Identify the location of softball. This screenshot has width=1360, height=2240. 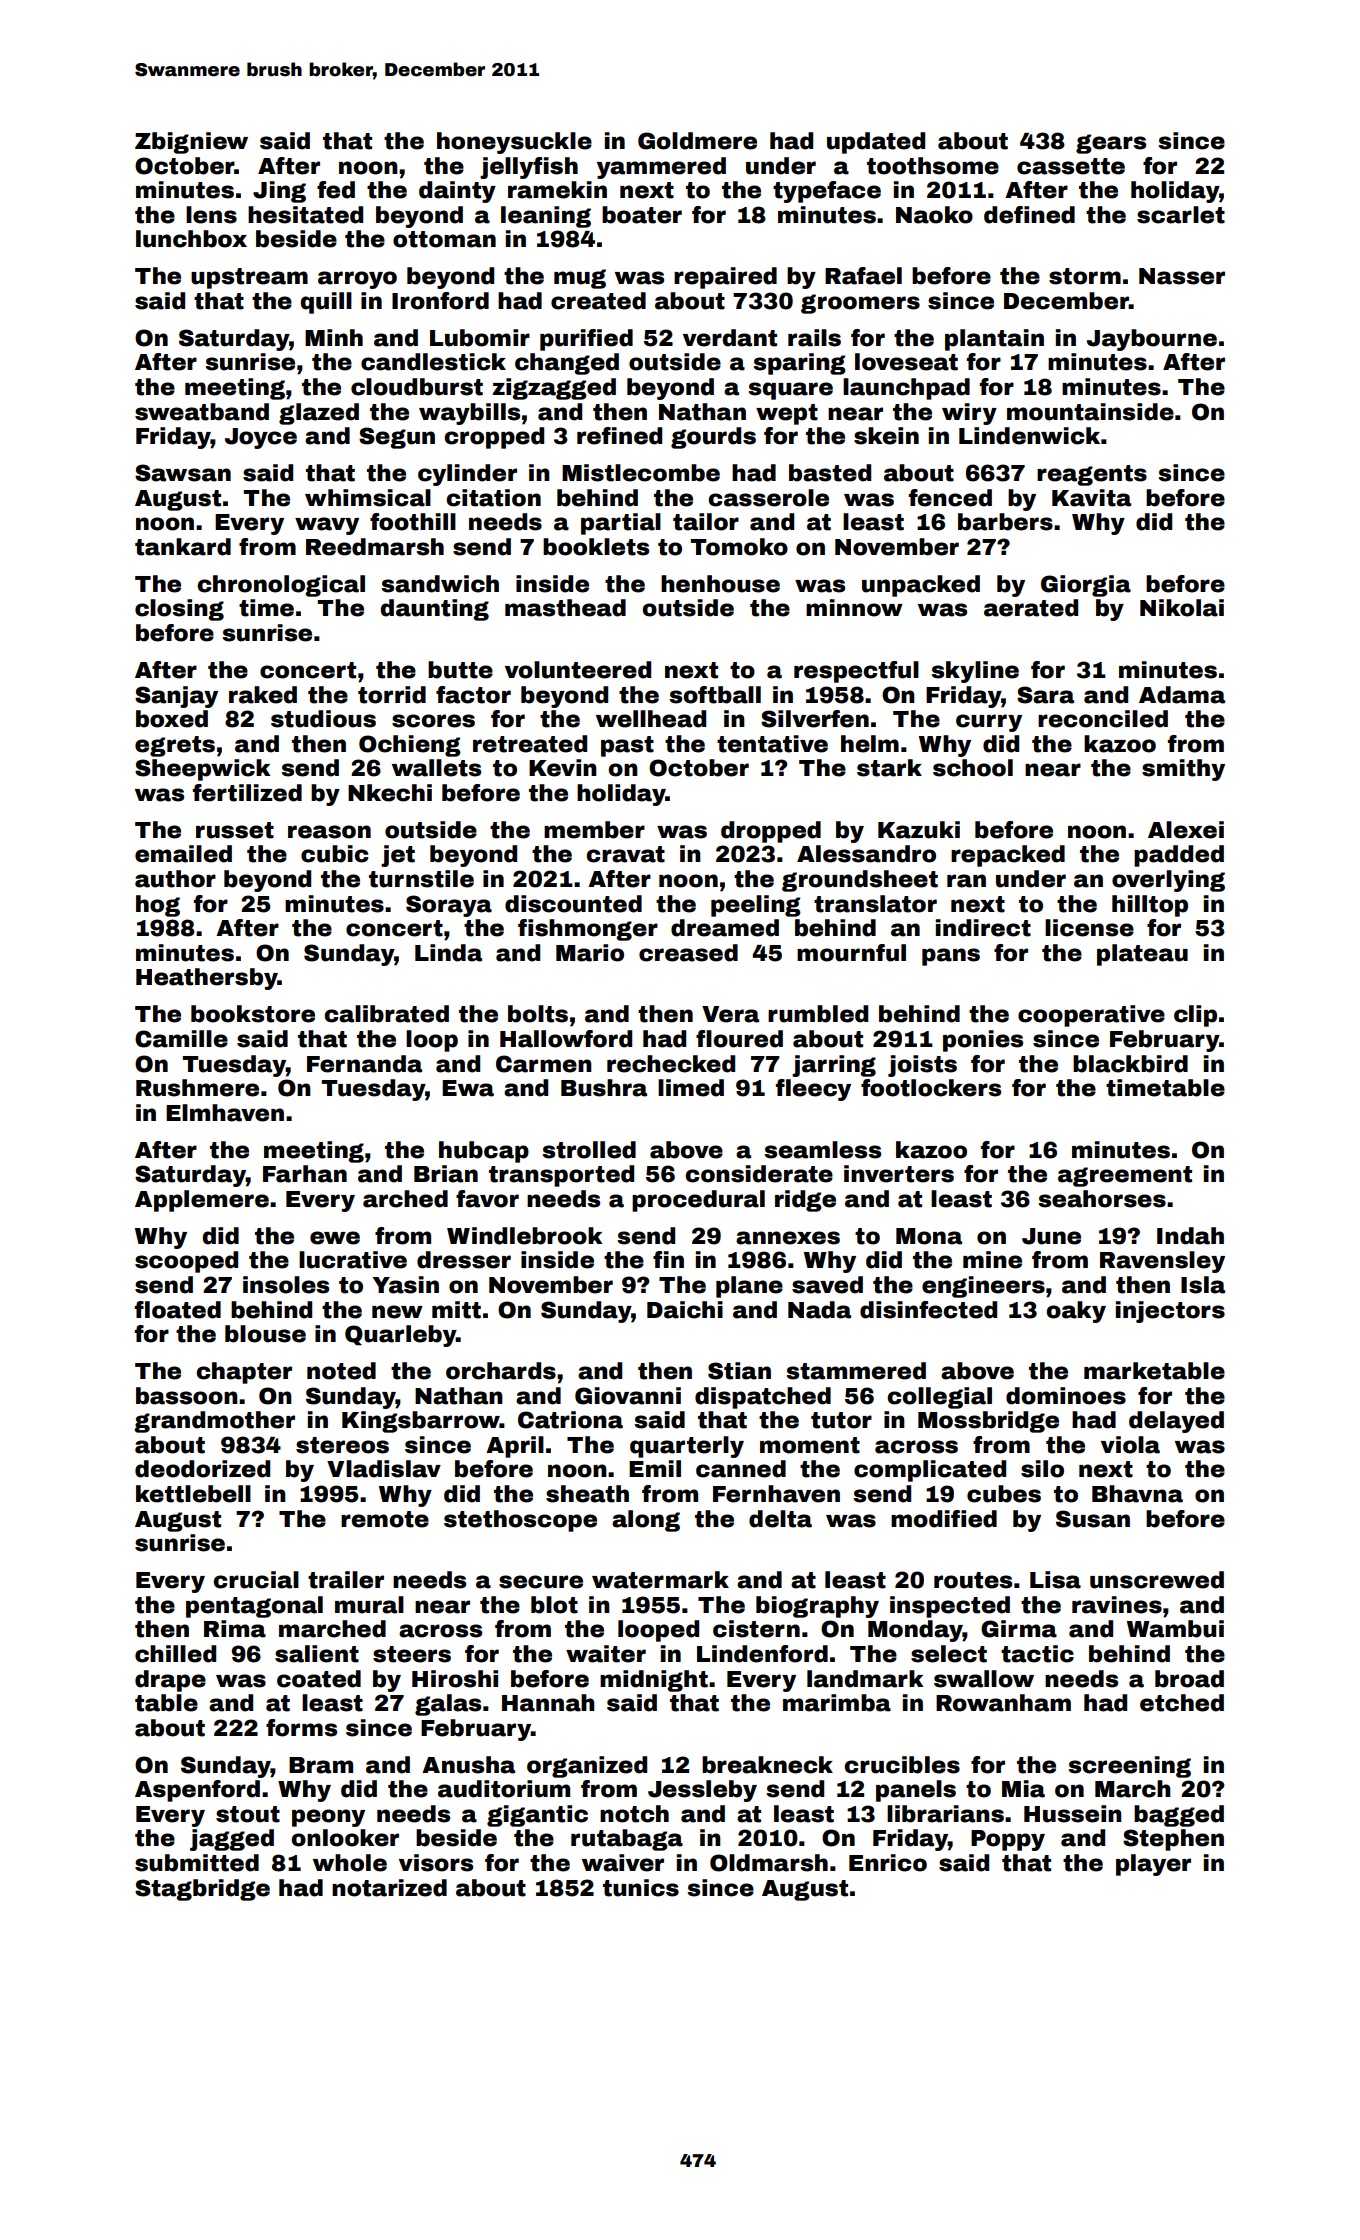
(715, 695).
